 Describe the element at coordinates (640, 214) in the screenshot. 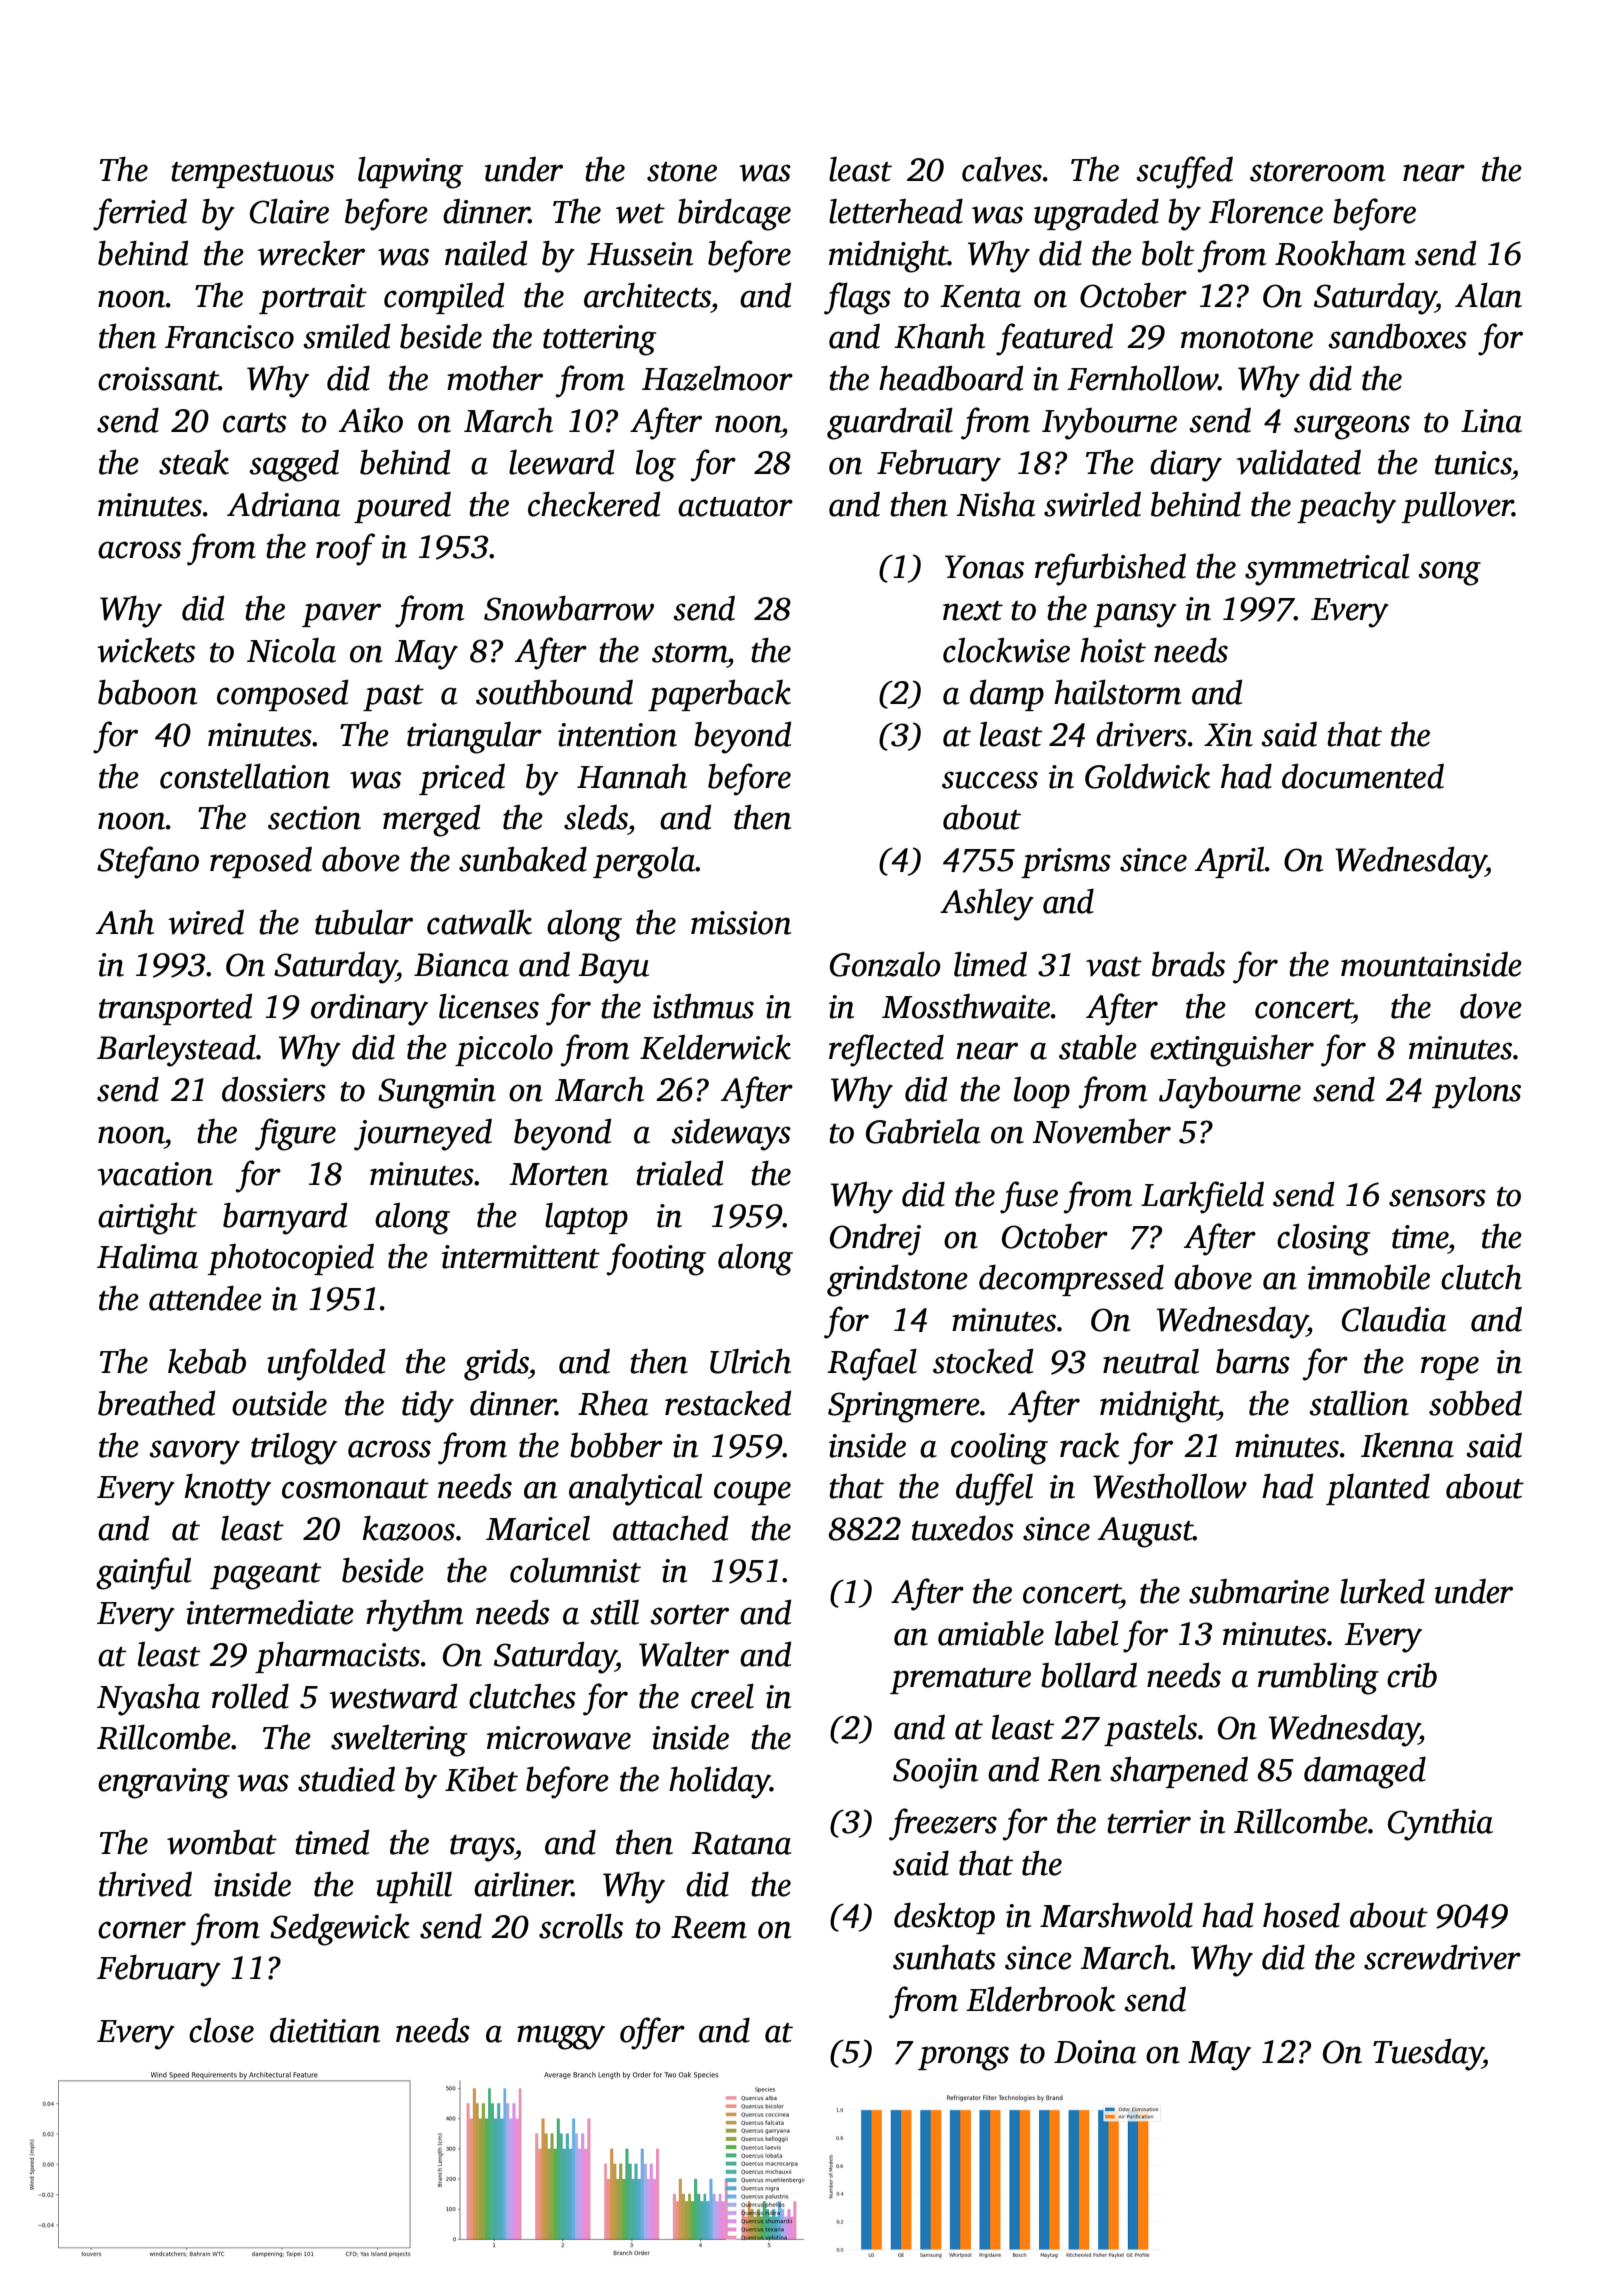

I see `wet` at that location.
